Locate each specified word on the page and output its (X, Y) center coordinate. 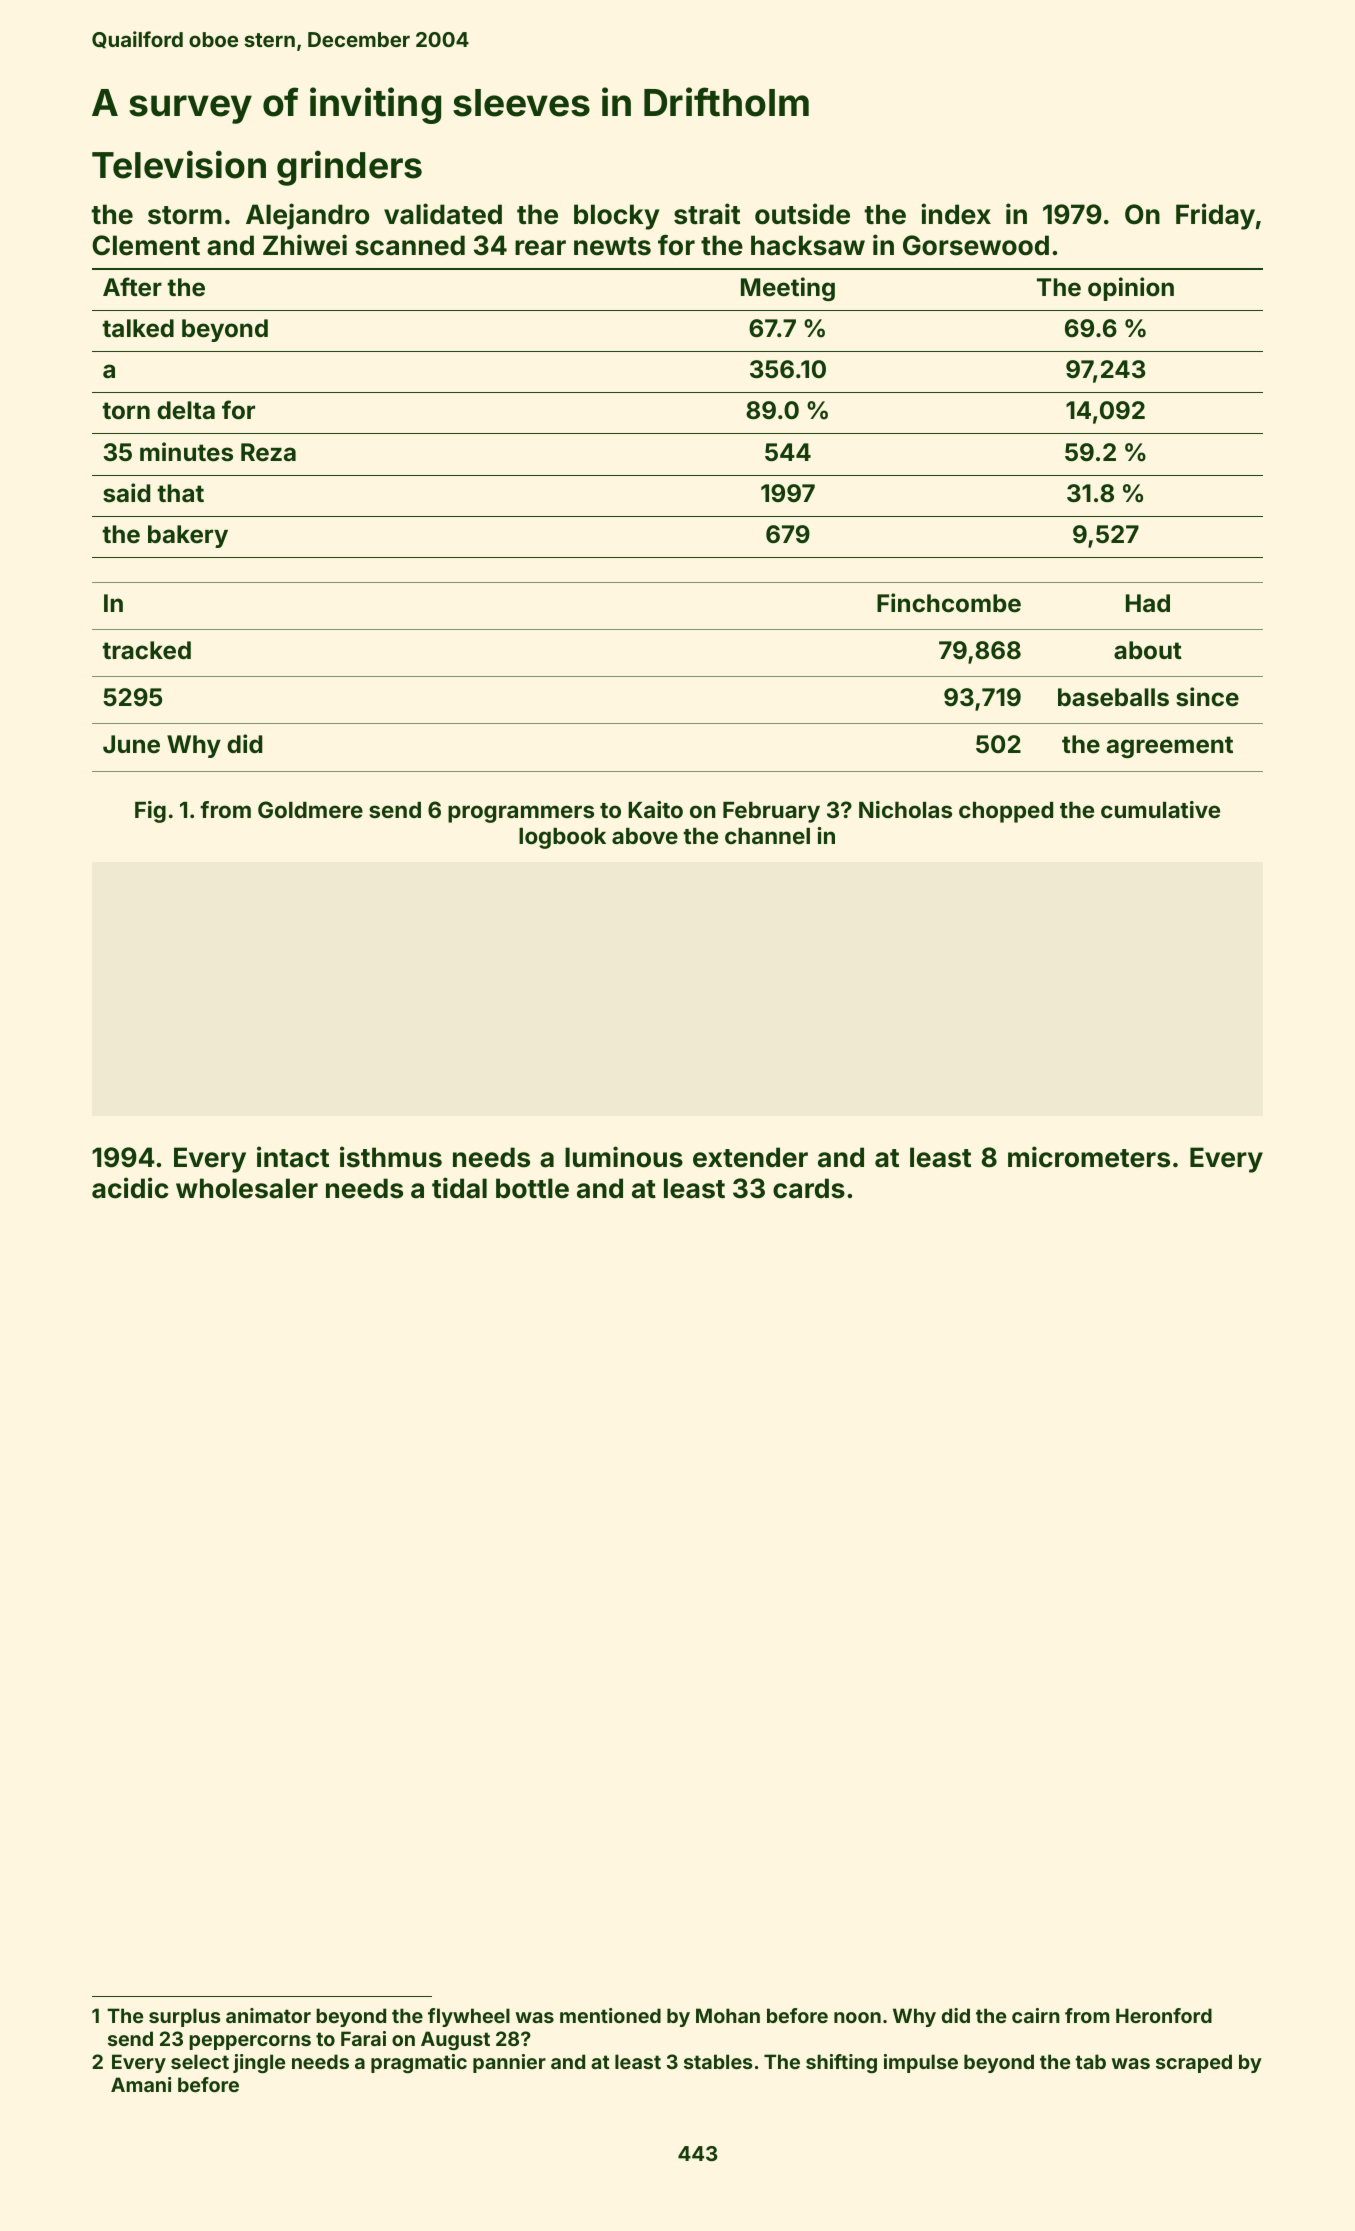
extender (750, 1157)
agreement (1170, 747)
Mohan (728, 2015)
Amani (141, 2084)
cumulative (1160, 809)
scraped (1194, 2063)
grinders (349, 168)
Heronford (1164, 2015)
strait (707, 214)
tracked (146, 650)
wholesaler (247, 1188)
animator (268, 2015)
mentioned (610, 2015)
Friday (1215, 216)
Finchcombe (949, 603)
